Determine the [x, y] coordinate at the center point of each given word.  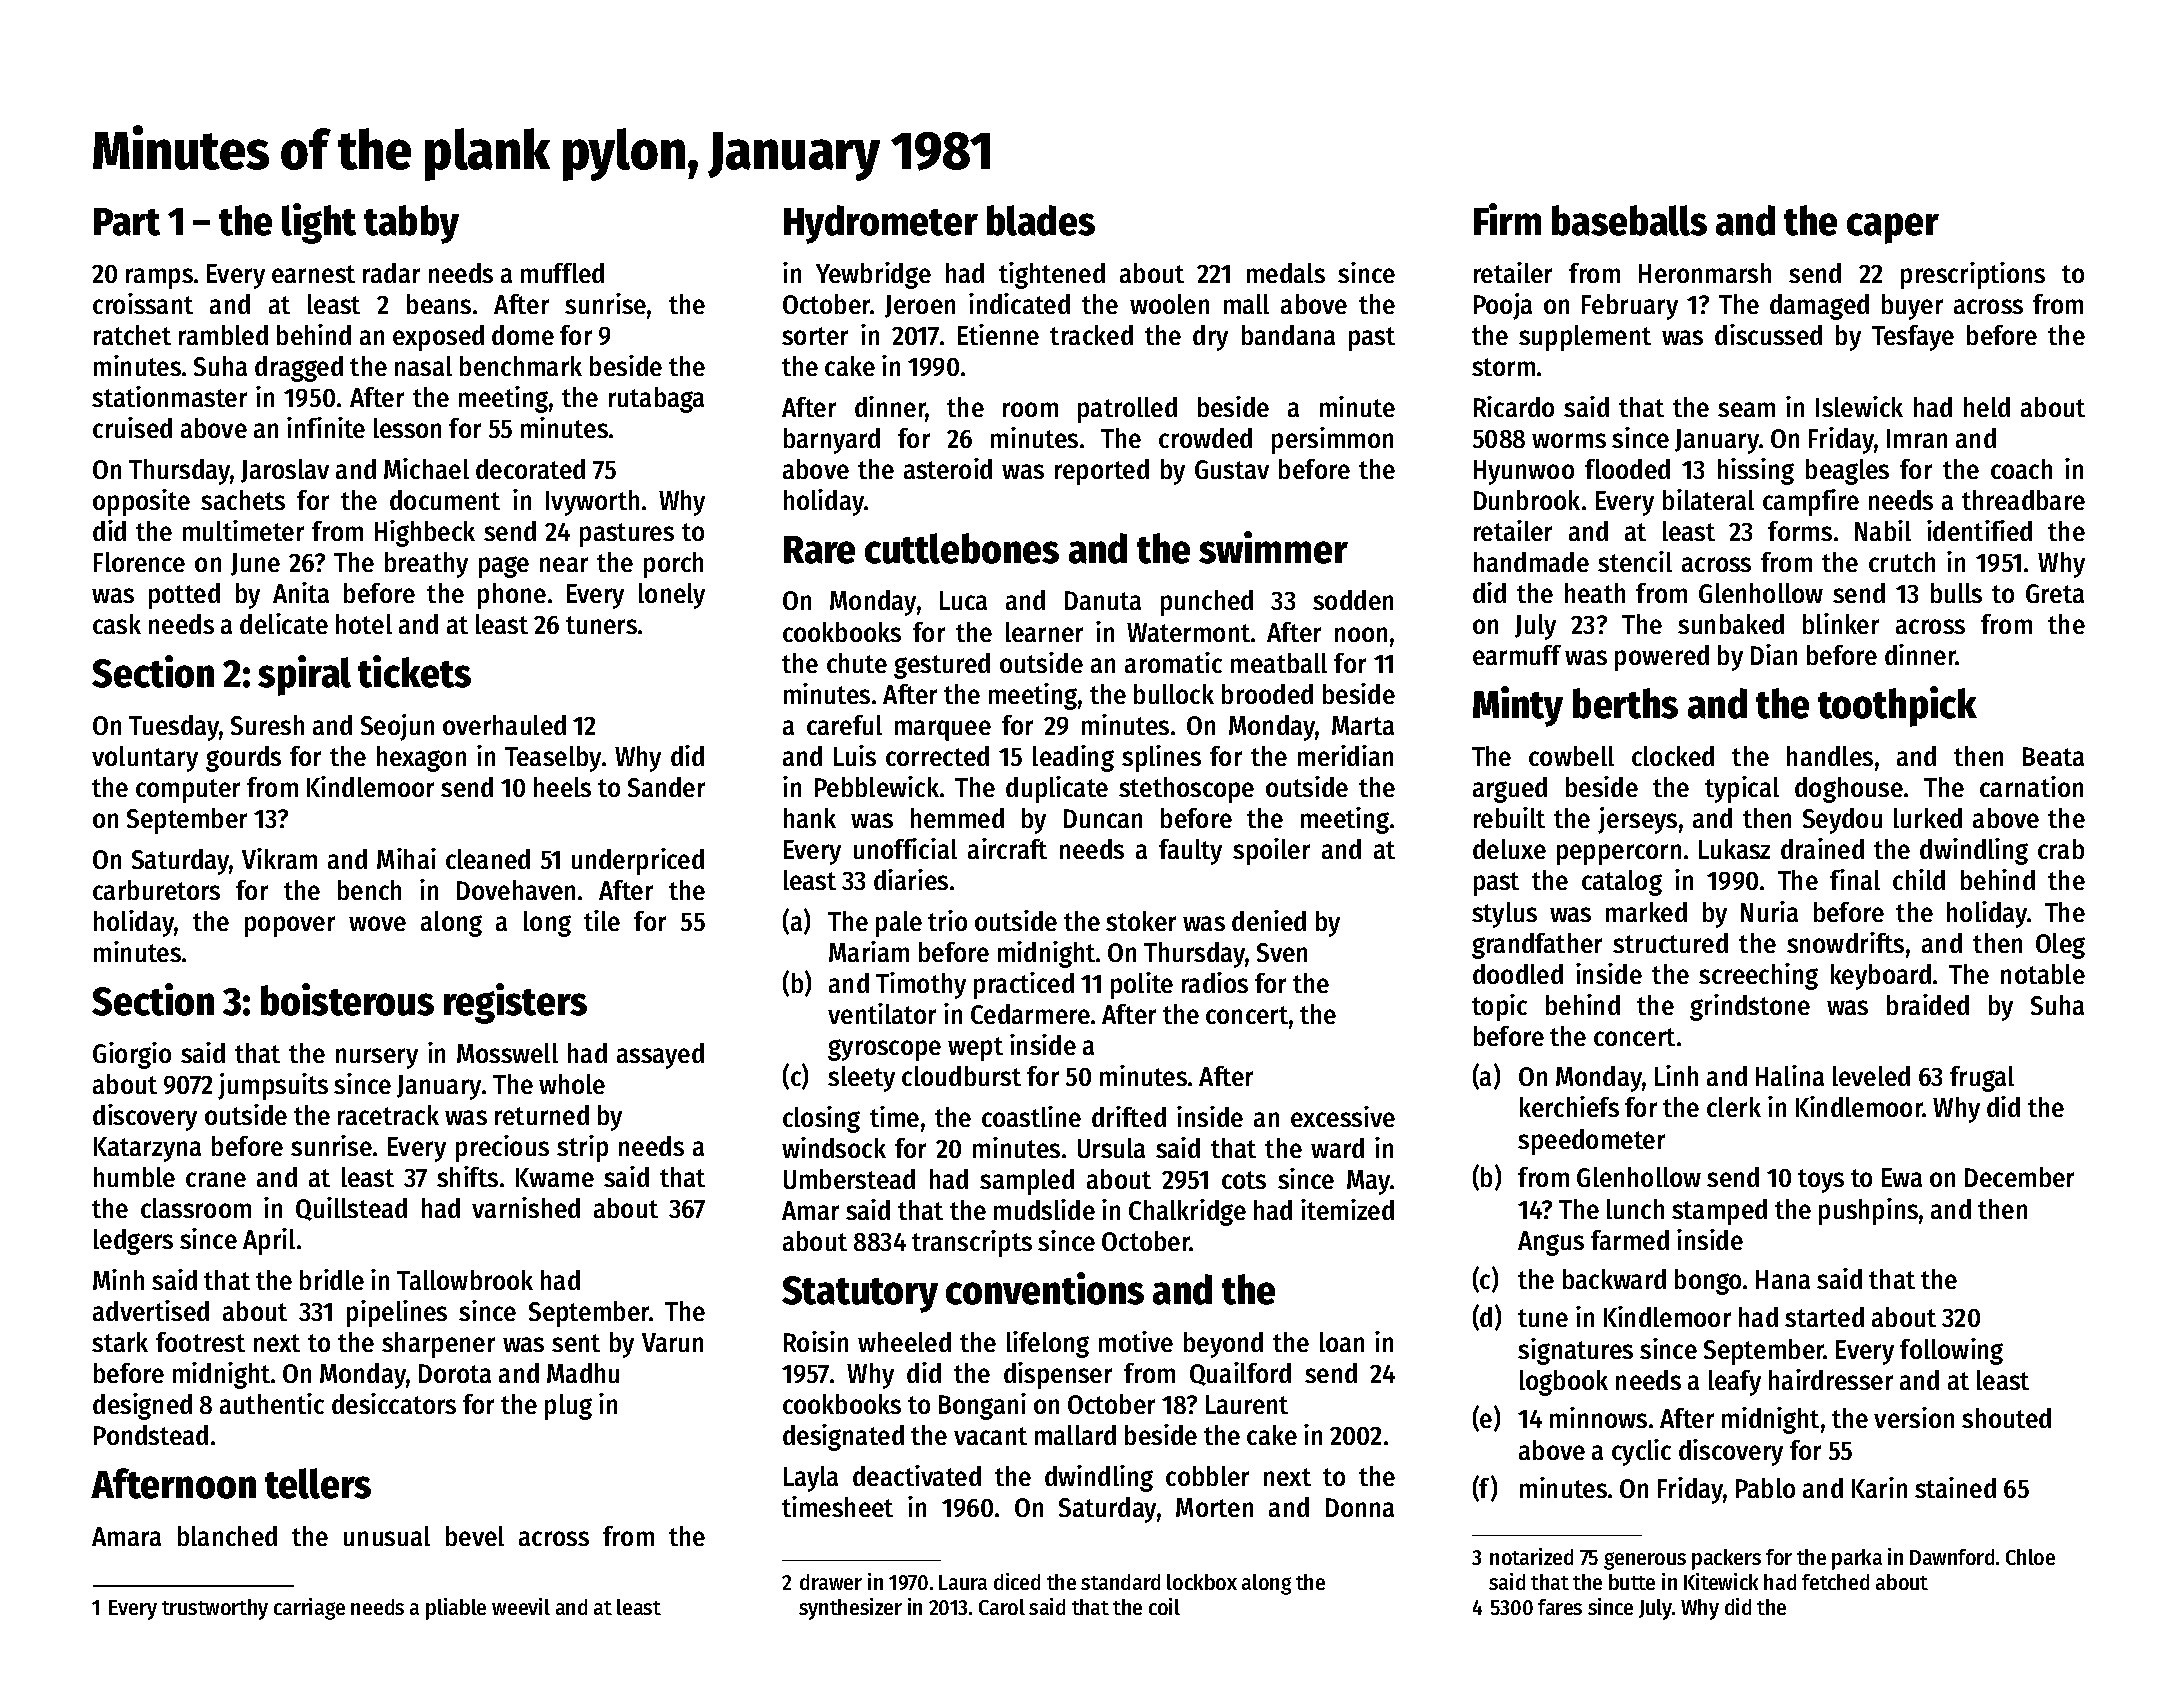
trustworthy [215, 1609]
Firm [1507, 219]
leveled [1871, 1076]
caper [1893, 228]
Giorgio [132, 1055]
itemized [1347, 1209]
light [319, 223]
